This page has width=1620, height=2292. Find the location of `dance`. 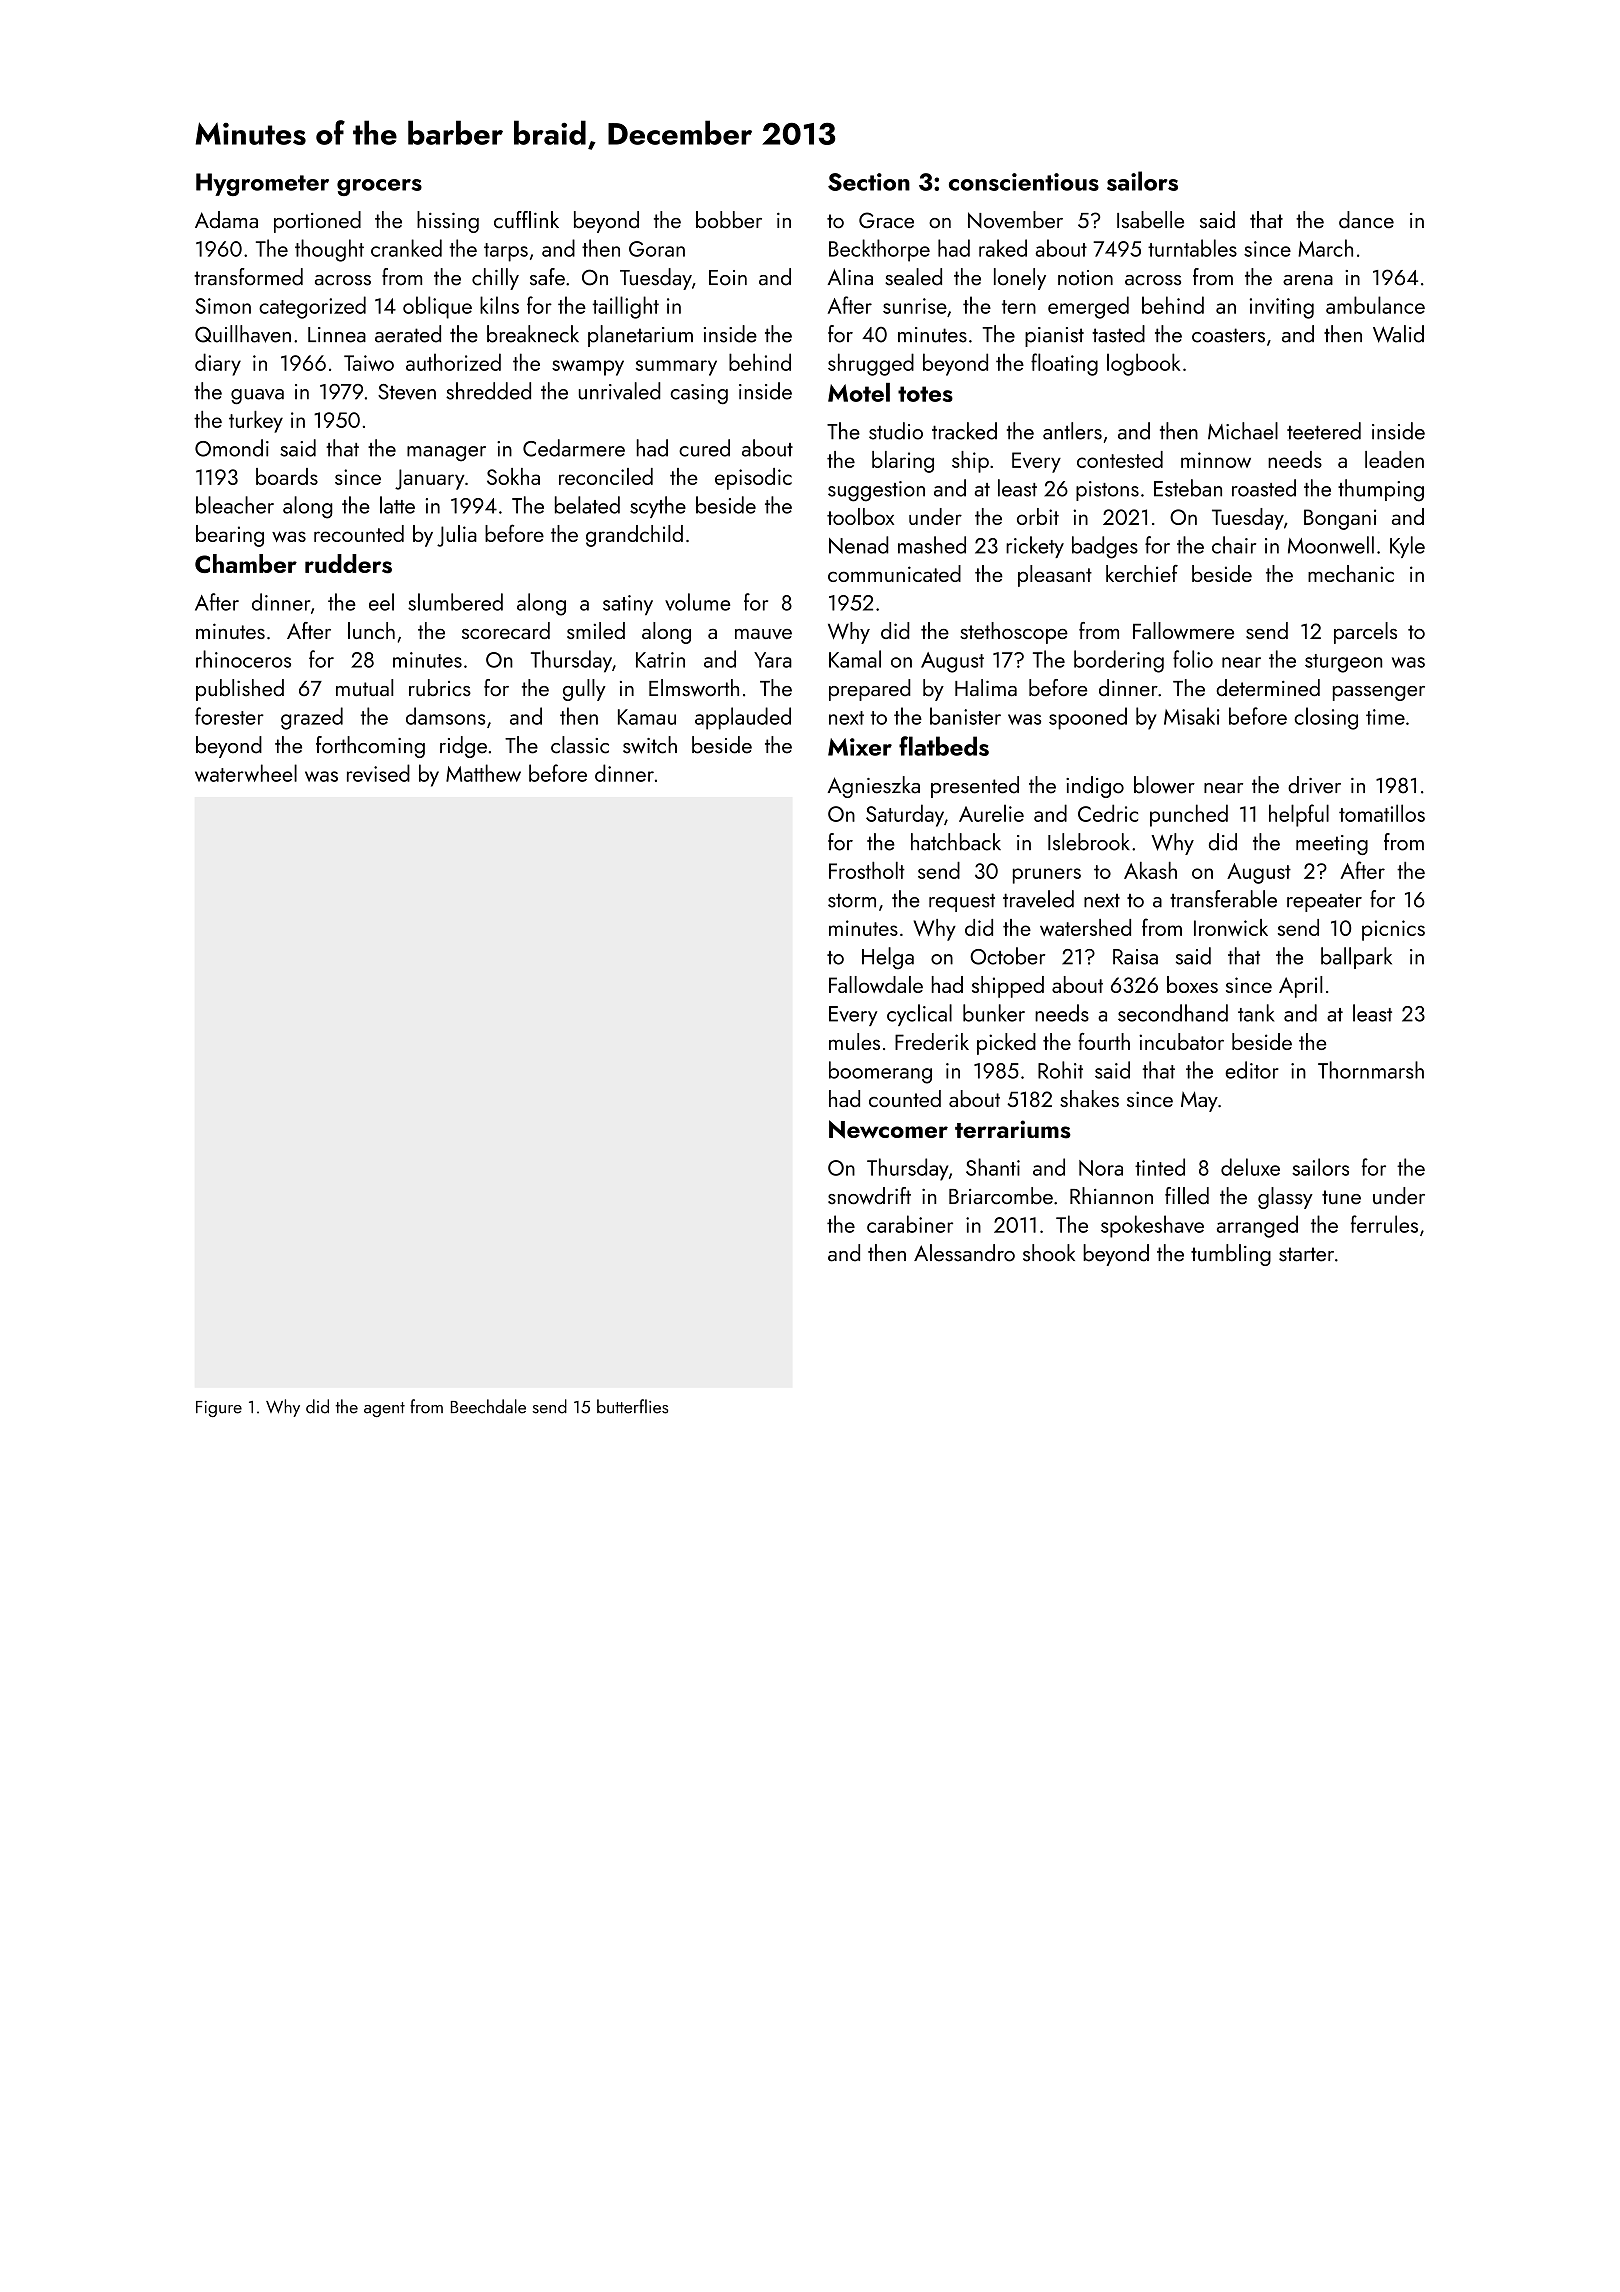

dance is located at coordinates (1366, 220).
